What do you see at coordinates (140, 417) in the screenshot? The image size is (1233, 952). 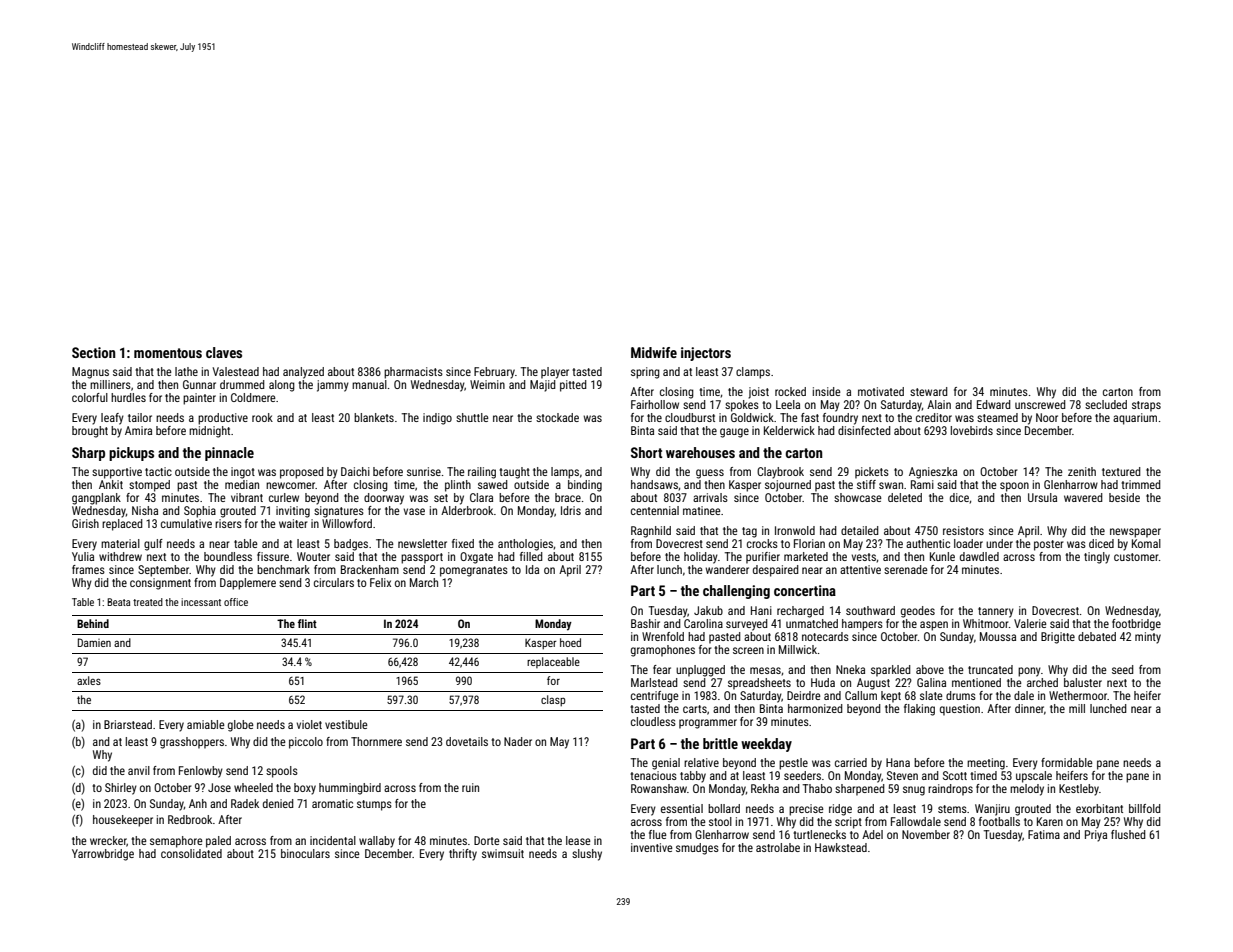 I see `tailor` at bounding box center [140, 417].
